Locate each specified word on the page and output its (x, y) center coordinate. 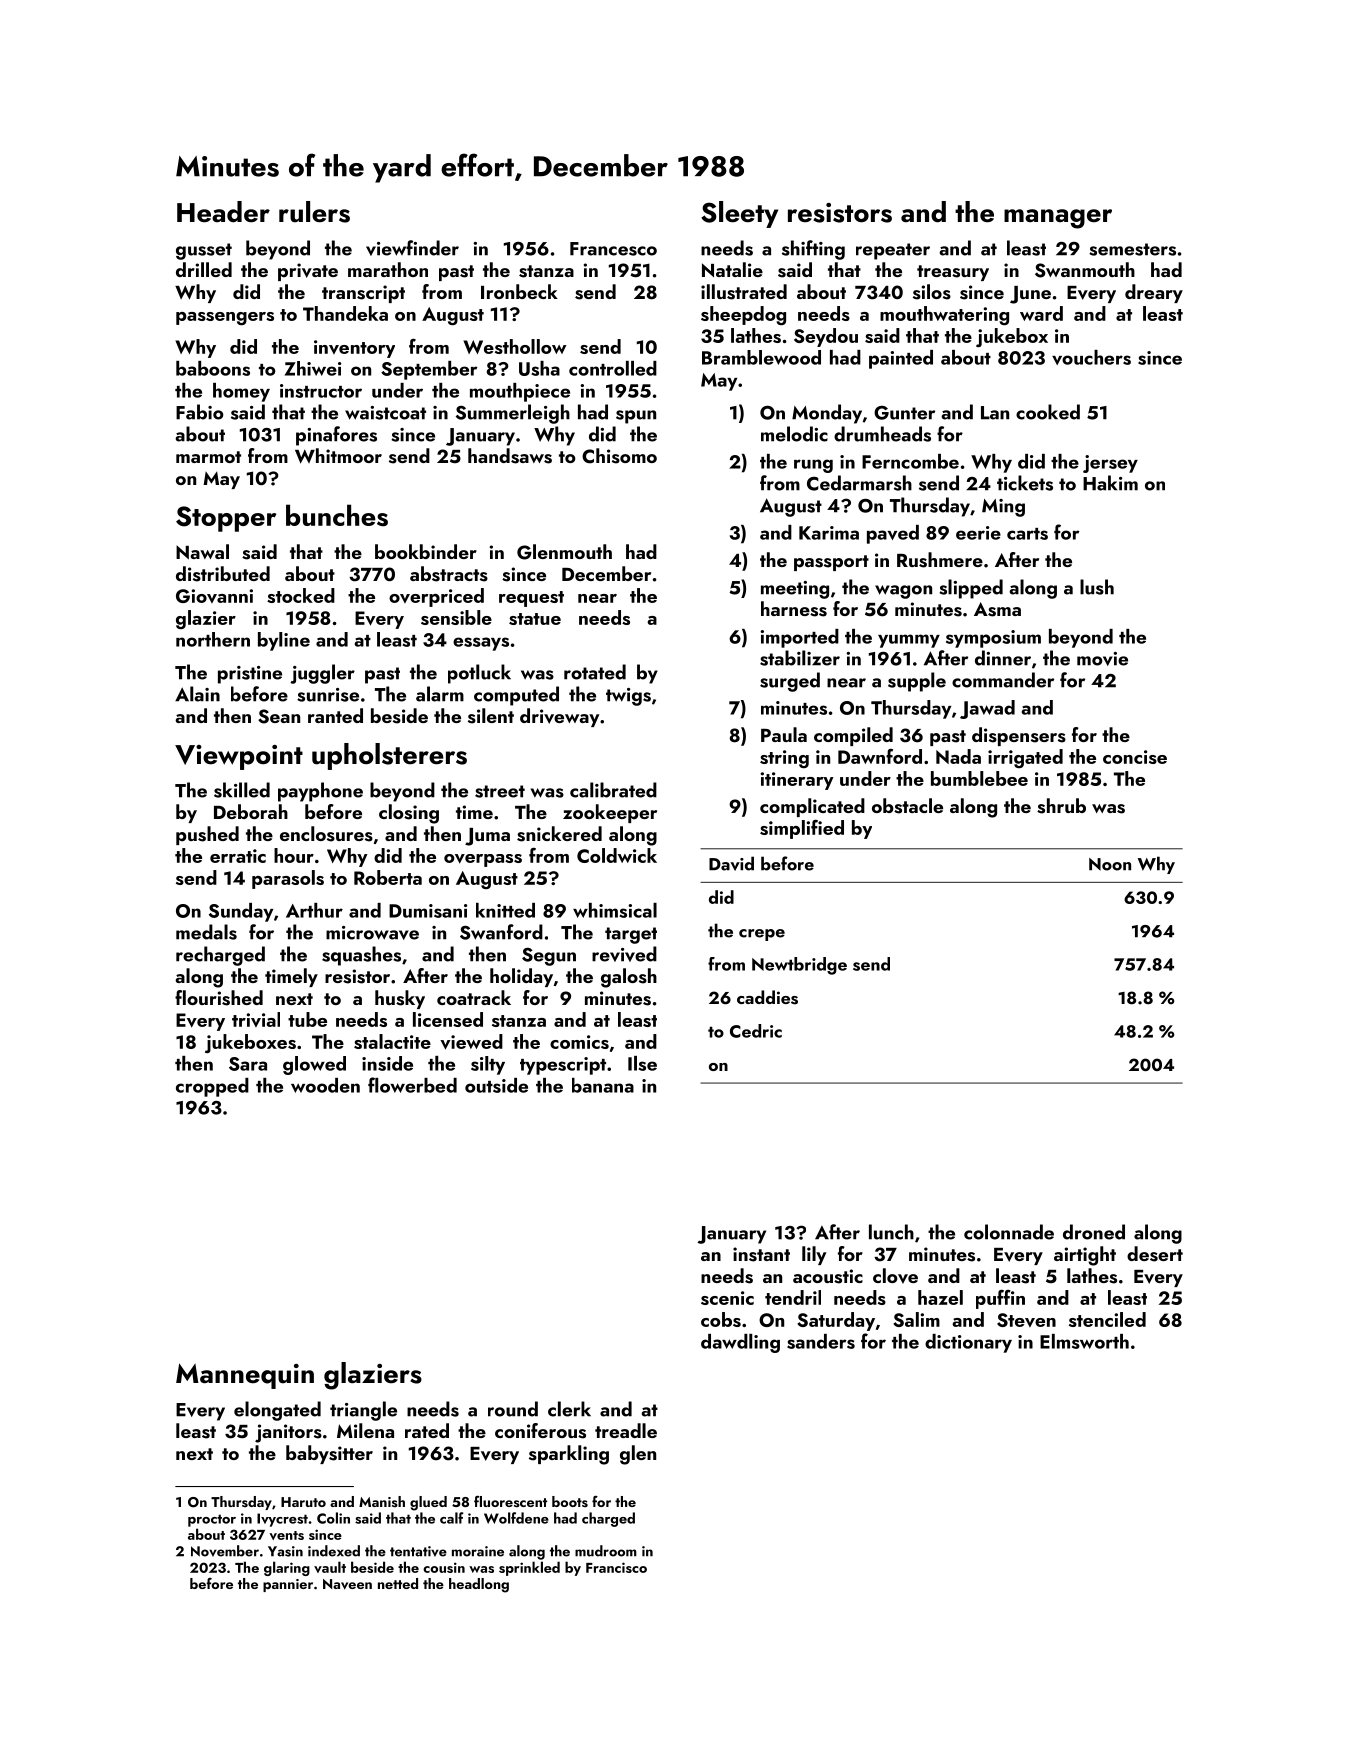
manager (1058, 219)
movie (1102, 659)
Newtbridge (799, 966)
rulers (314, 212)
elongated (277, 1411)
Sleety (739, 214)
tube (307, 1019)
